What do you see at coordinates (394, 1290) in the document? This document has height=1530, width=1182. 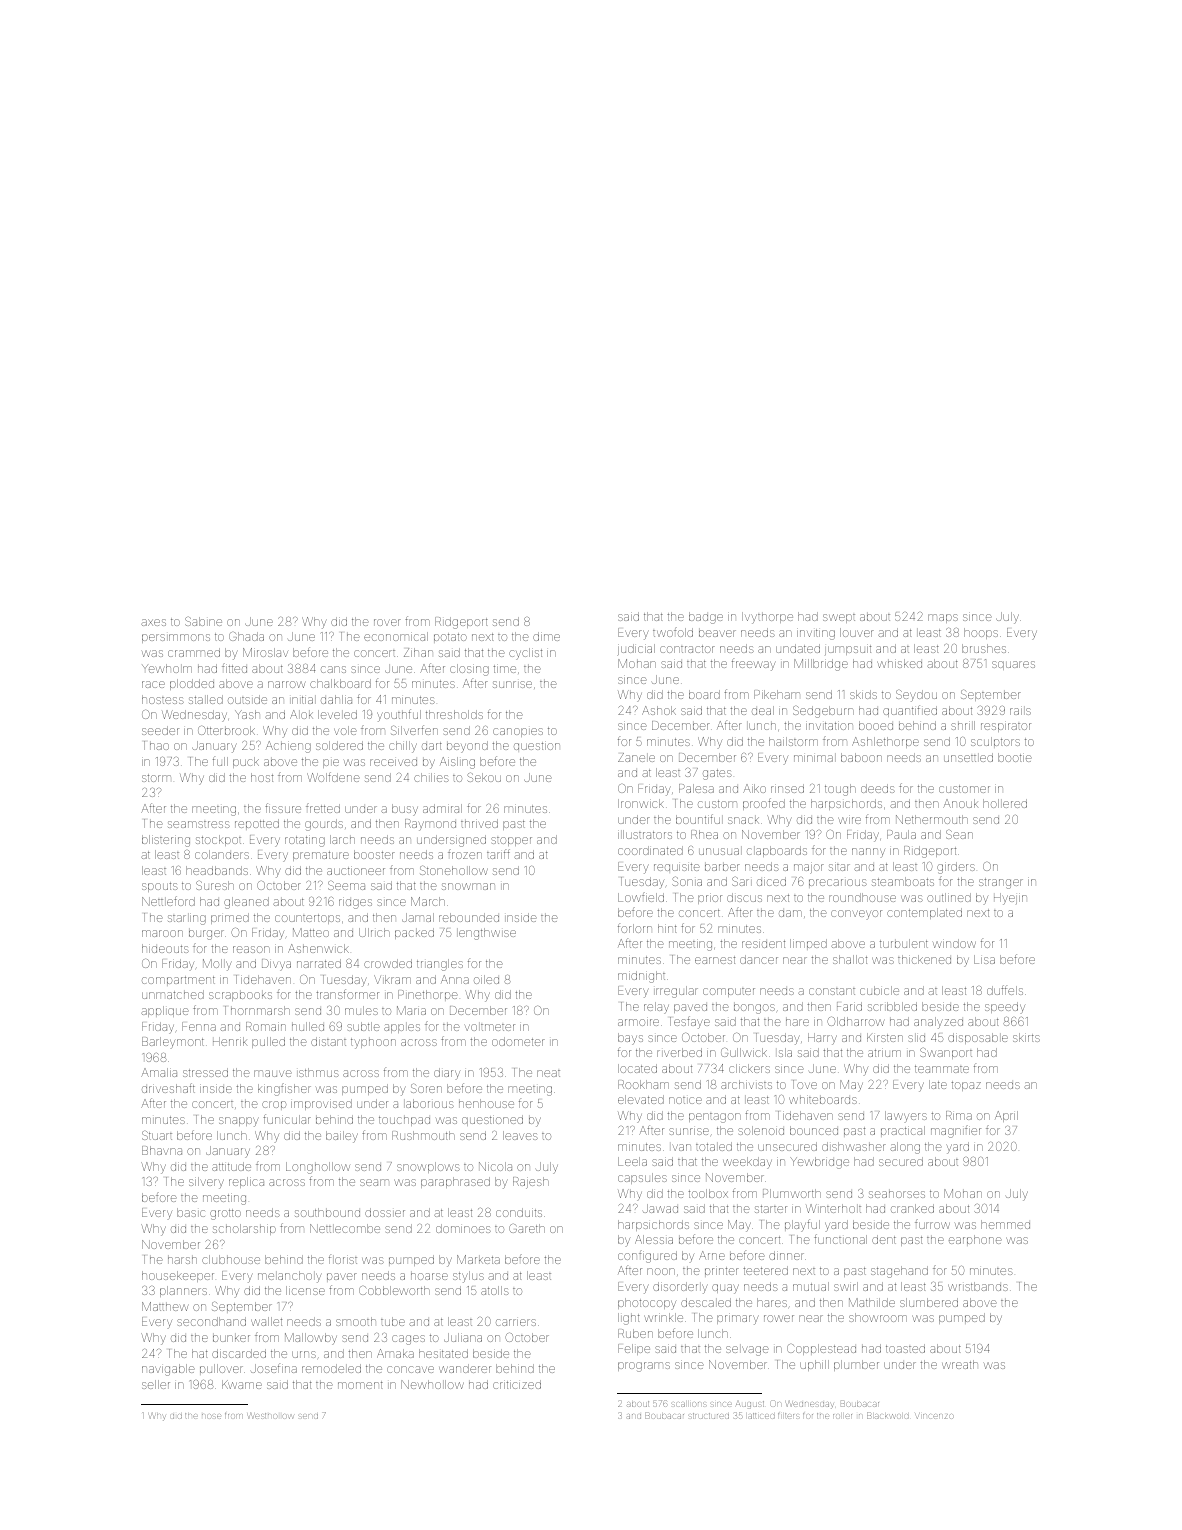 I see `Cobbleworth` at bounding box center [394, 1290].
